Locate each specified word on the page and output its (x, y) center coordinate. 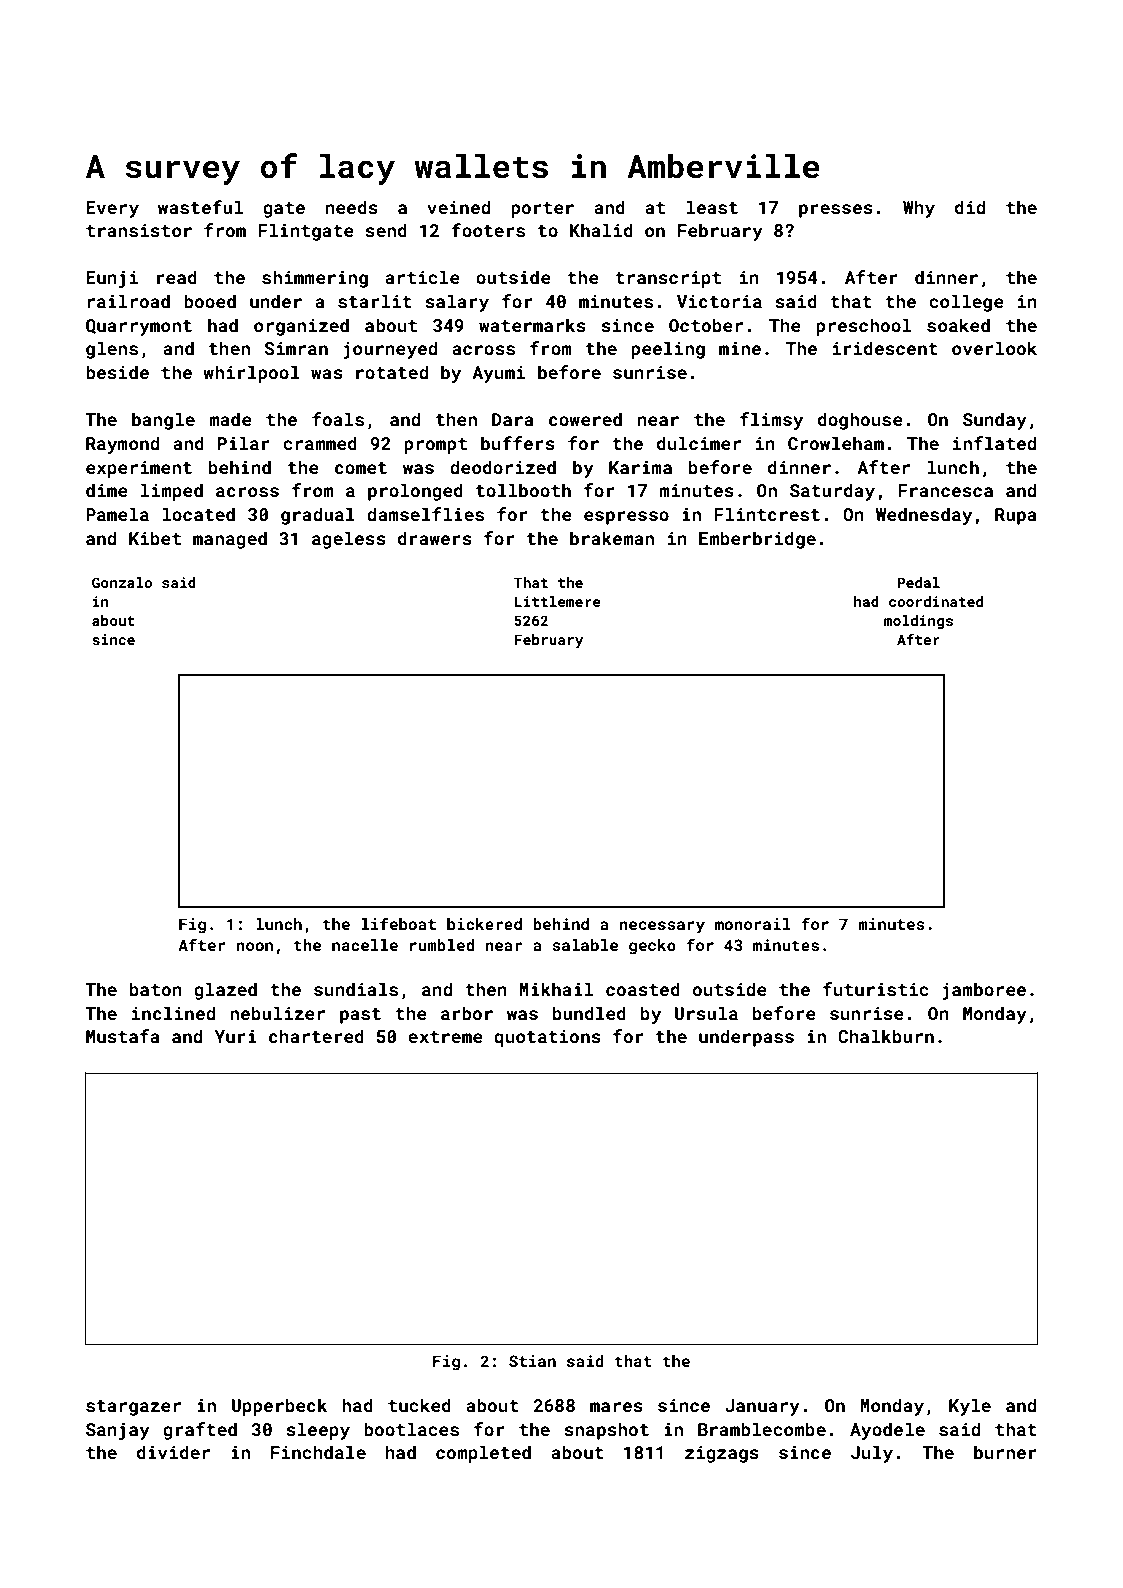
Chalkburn (886, 1036)
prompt (435, 446)
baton (156, 989)
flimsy (771, 421)
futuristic (875, 989)
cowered (585, 419)
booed (210, 301)
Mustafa (123, 1036)
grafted (200, 1431)
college (966, 303)
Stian (532, 1361)
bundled (589, 1013)
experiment (139, 469)
